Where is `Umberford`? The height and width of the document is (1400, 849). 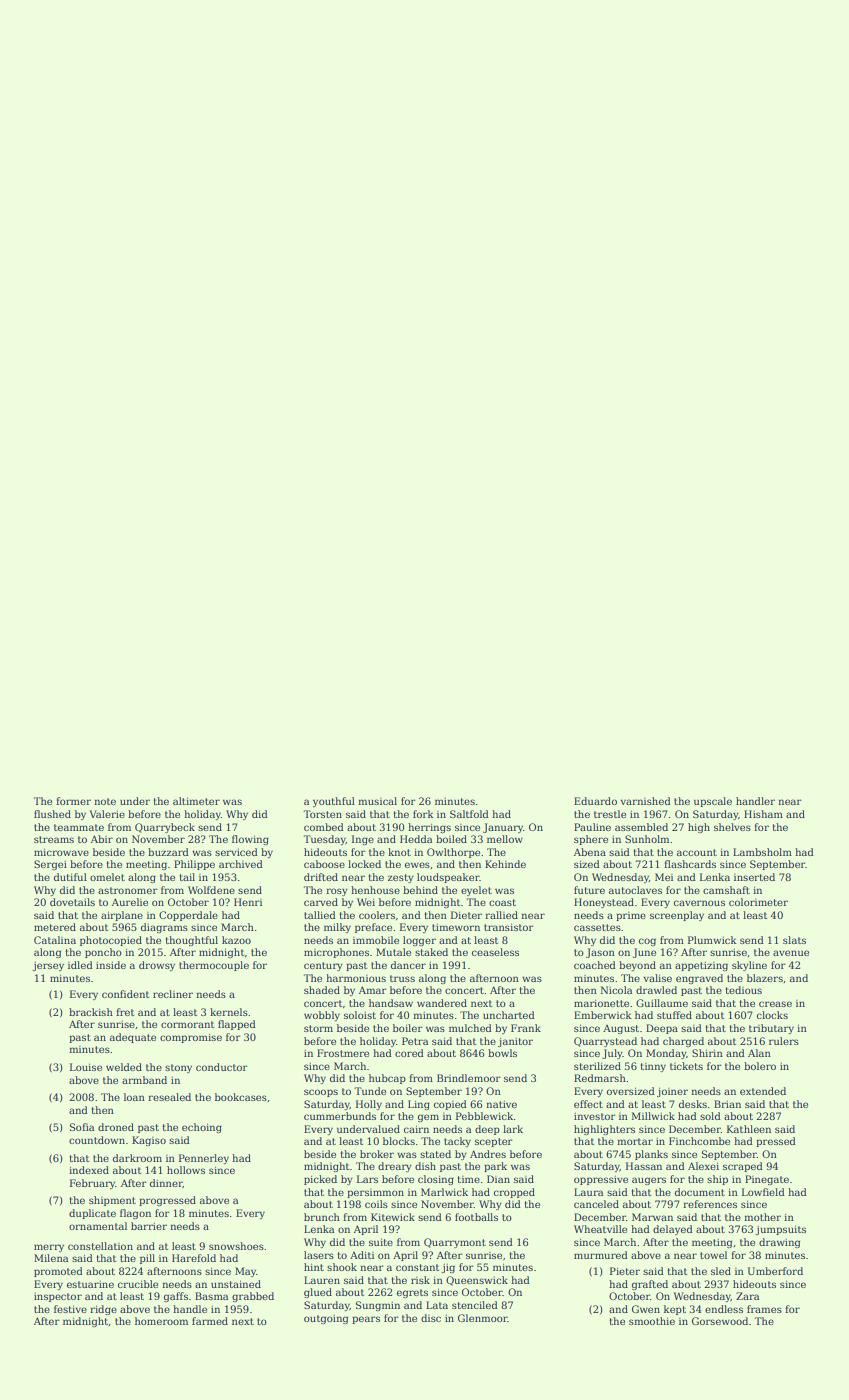
Umberford is located at coordinates (775, 1271).
